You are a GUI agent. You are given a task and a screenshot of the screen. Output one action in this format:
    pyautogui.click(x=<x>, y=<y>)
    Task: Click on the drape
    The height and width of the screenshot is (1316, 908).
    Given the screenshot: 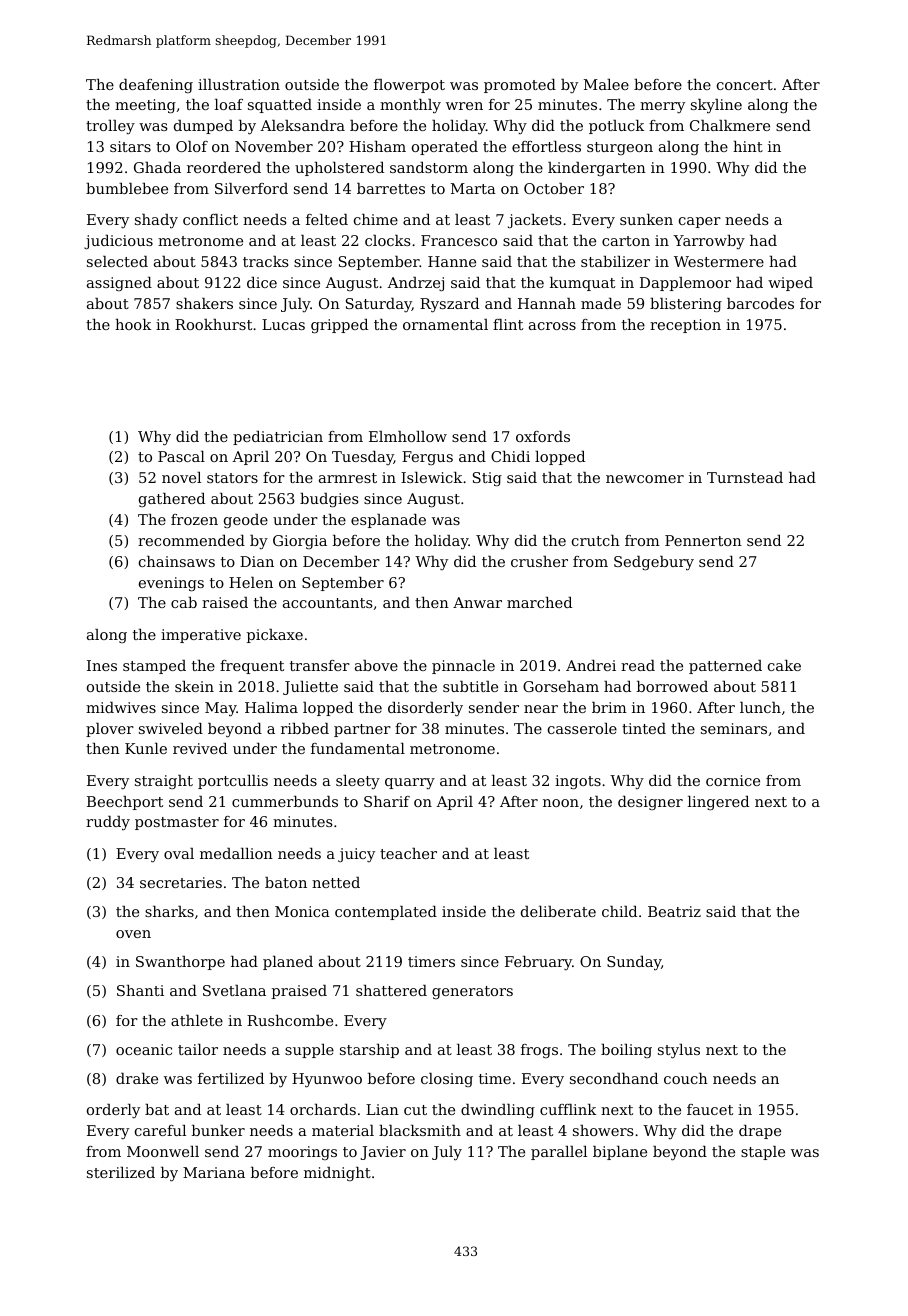 What is the action you would take?
    pyautogui.click(x=760, y=1132)
